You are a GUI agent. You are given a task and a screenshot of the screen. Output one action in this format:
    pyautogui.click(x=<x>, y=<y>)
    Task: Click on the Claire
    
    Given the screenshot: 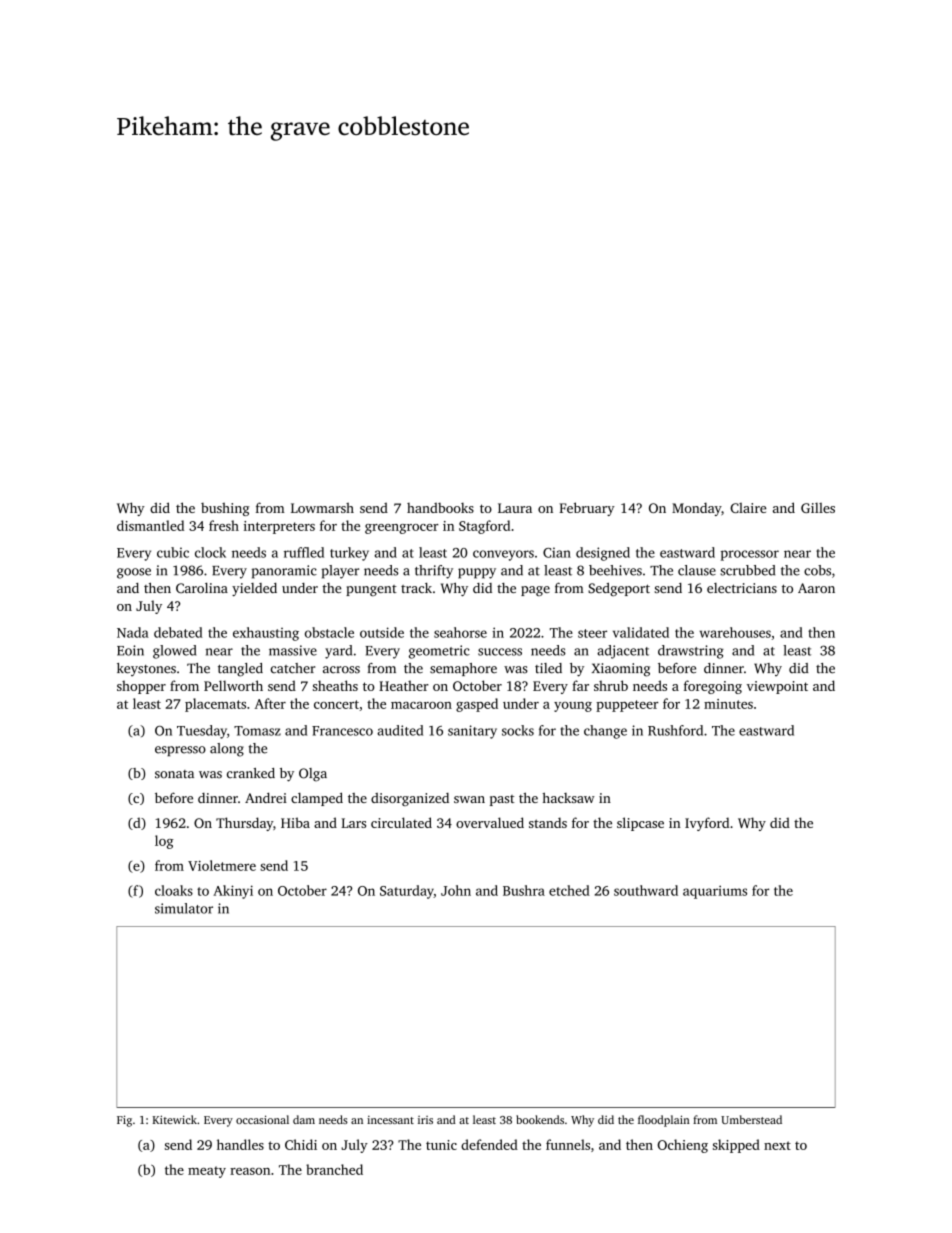 What is the action you would take?
    pyautogui.click(x=748, y=508)
